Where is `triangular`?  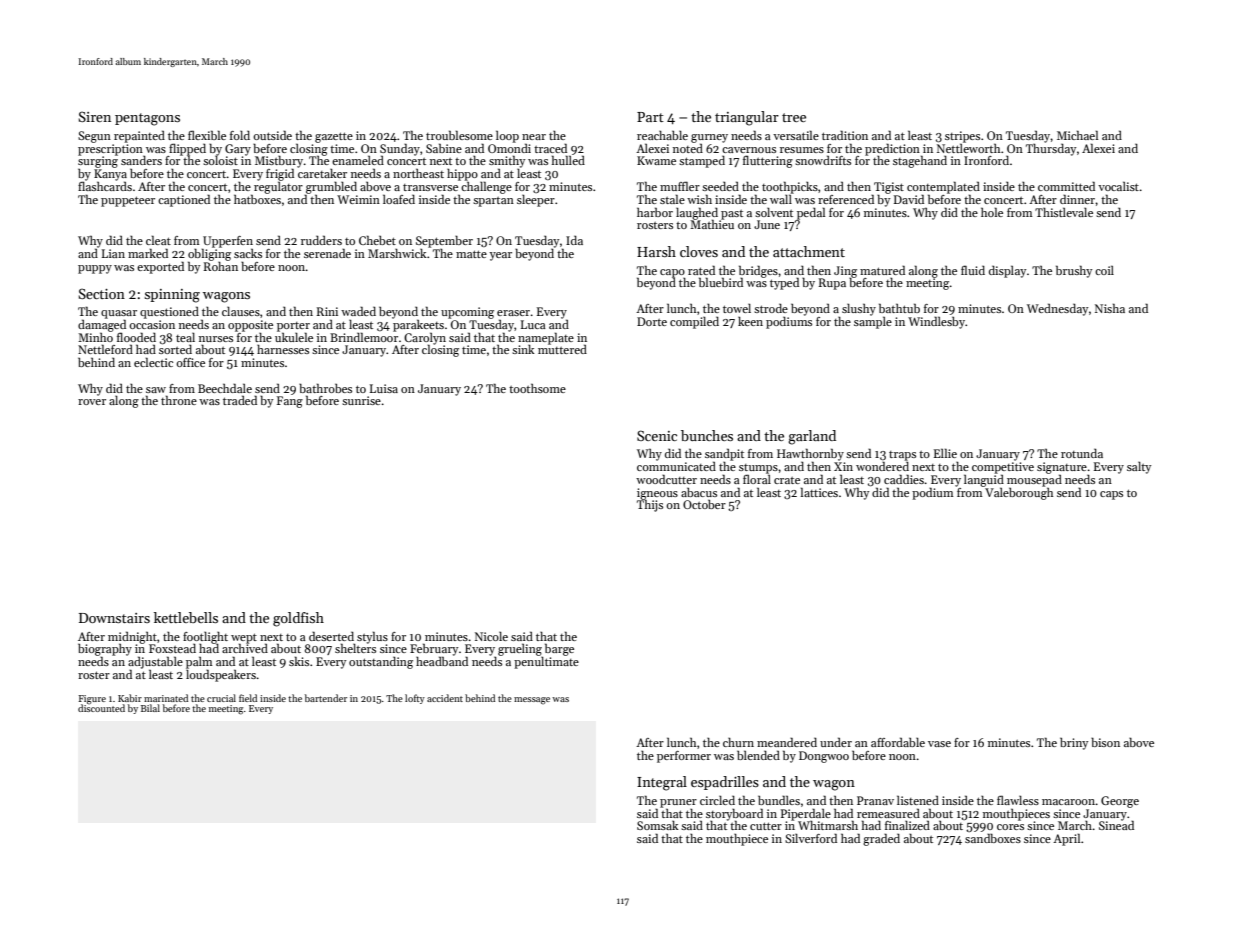 triangular is located at coordinates (747, 118).
